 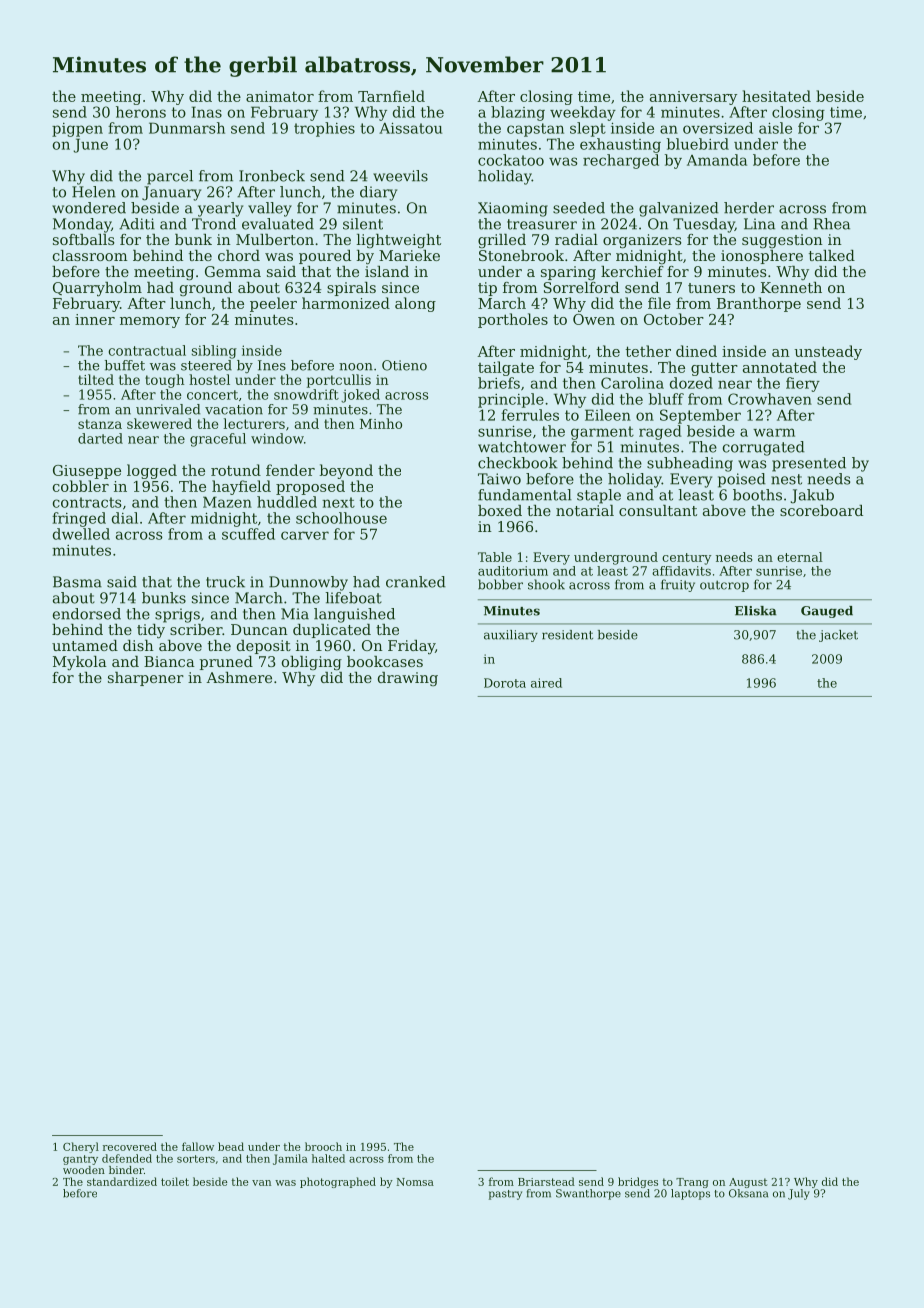 I want to click on softballs, so click(x=83, y=239).
